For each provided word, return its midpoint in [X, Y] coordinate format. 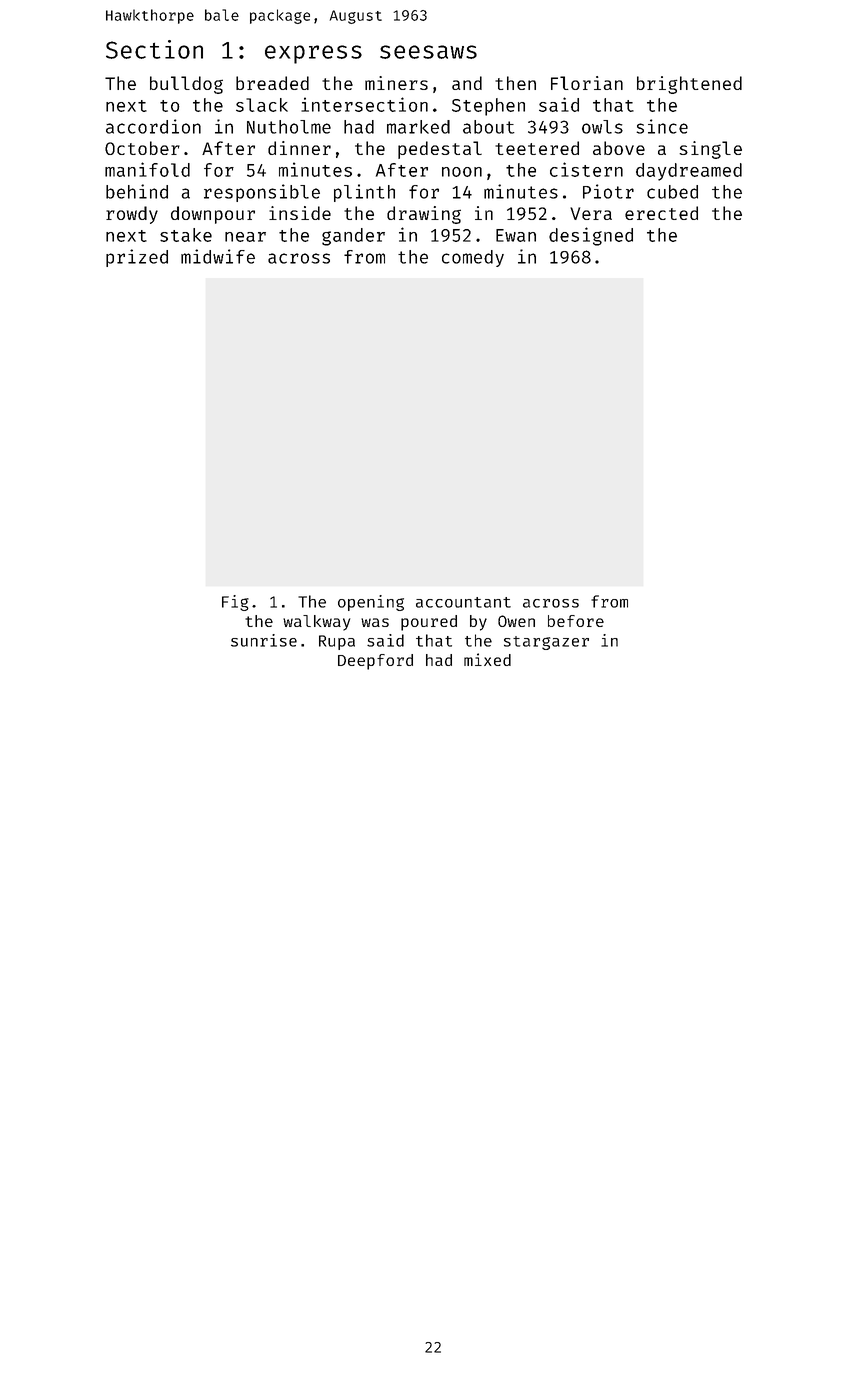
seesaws [428, 52]
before [576, 621]
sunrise [264, 640]
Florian [587, 83]
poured [429, 623]
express [313, 54]
